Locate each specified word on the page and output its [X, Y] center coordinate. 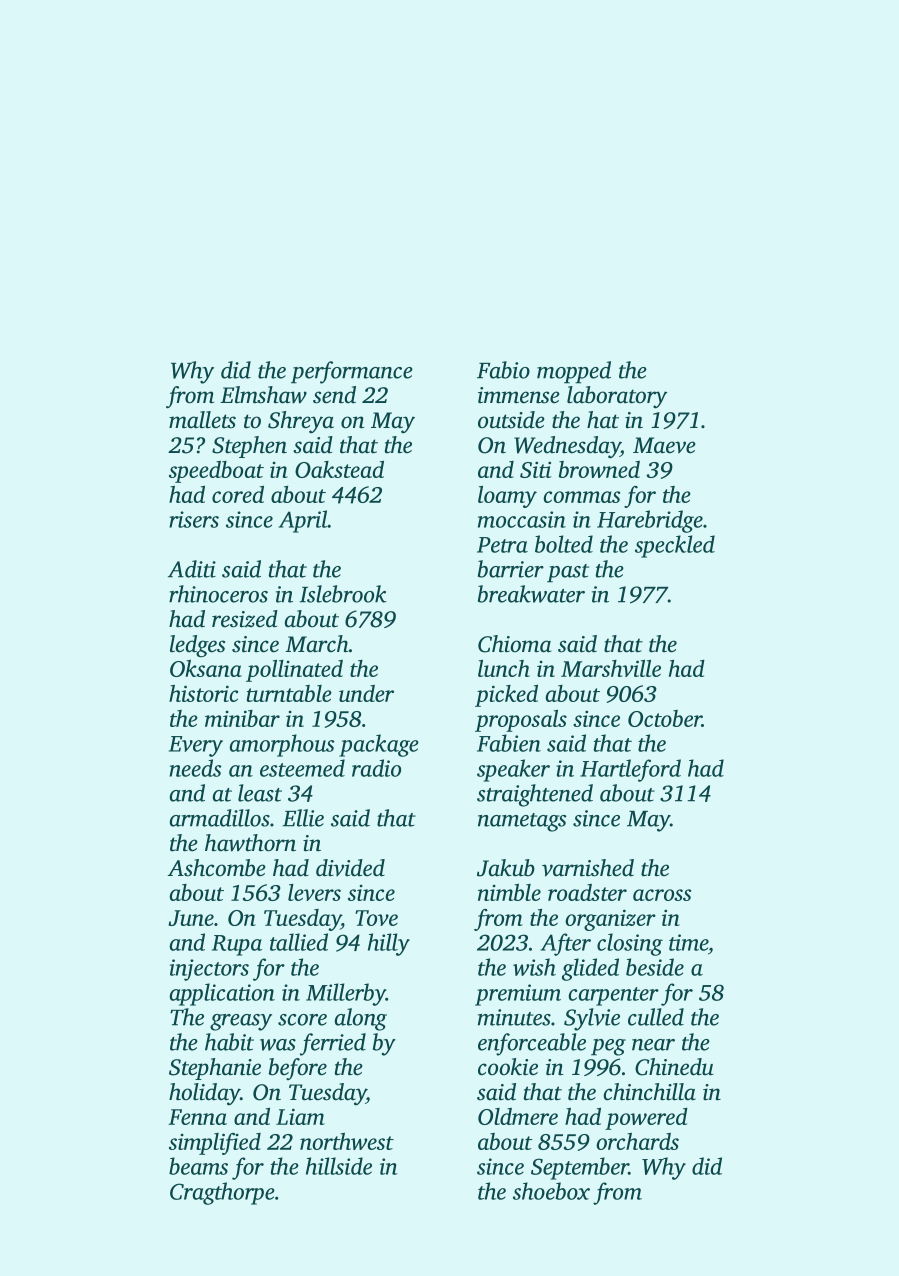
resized [245, 619]
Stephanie [215, 1069]
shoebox [551, 1191]
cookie [508, 1067]
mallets [202, 420]
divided [350, 868]
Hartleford [630, 770]
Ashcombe [217, 868]
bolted [564, 544]
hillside [339, 1166]
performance [352, 372]
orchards [637, 1141]
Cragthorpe [222, 1193]
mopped [574, 372]
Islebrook [343, 594]
